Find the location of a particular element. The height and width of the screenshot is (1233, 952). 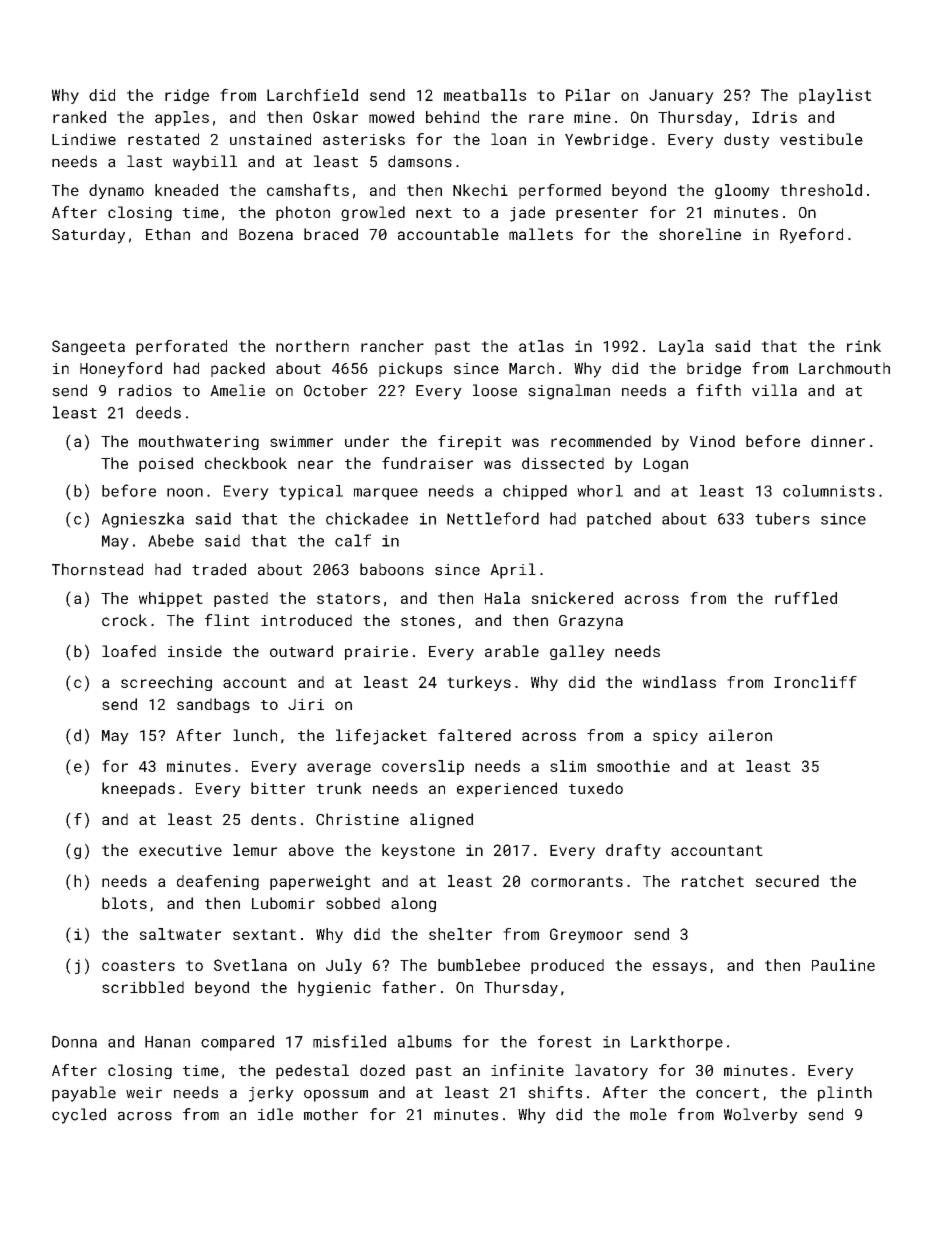

ranked is located at coordinates (79, 117).
